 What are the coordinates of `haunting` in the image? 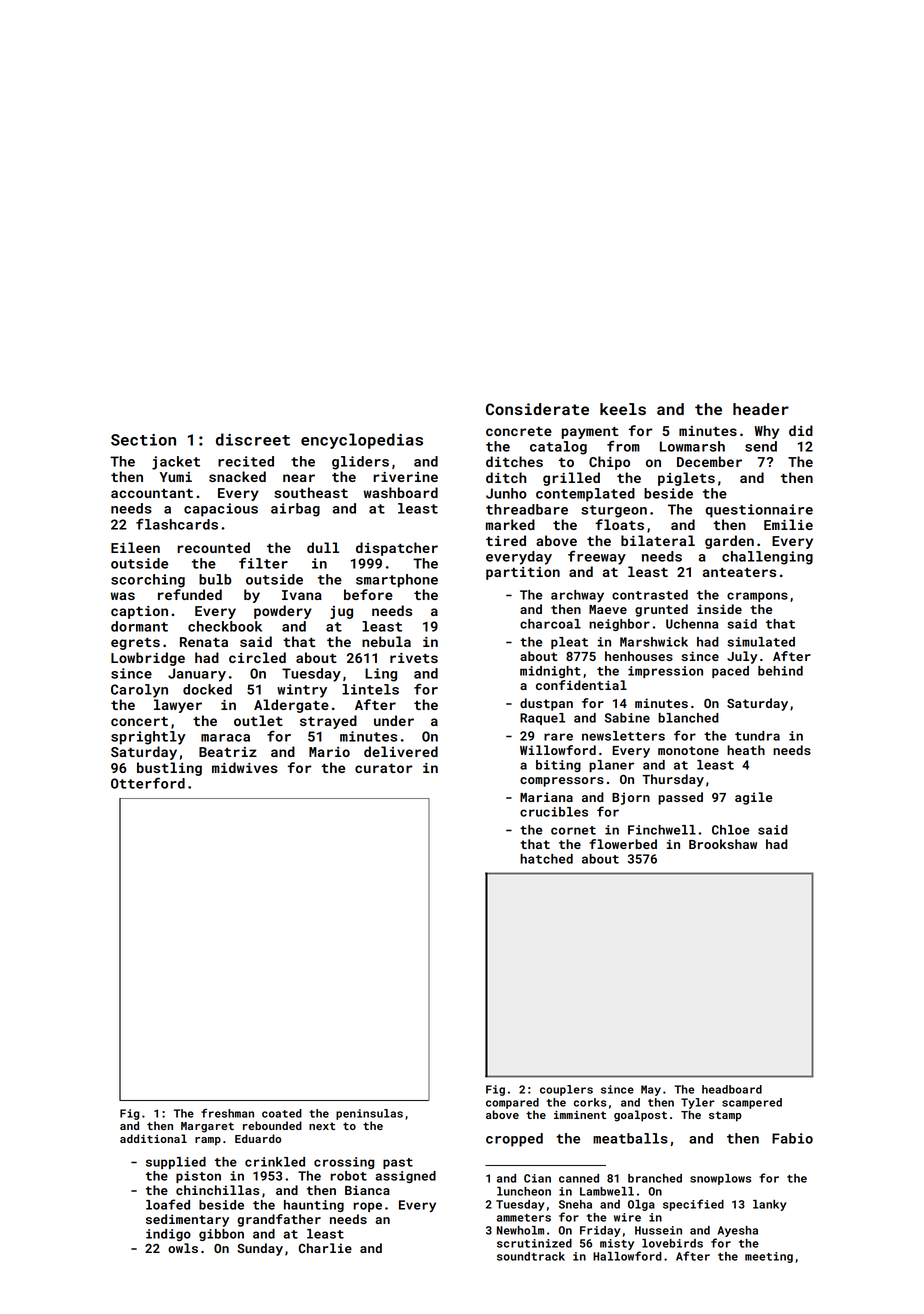 It's located at (314, 1206).
